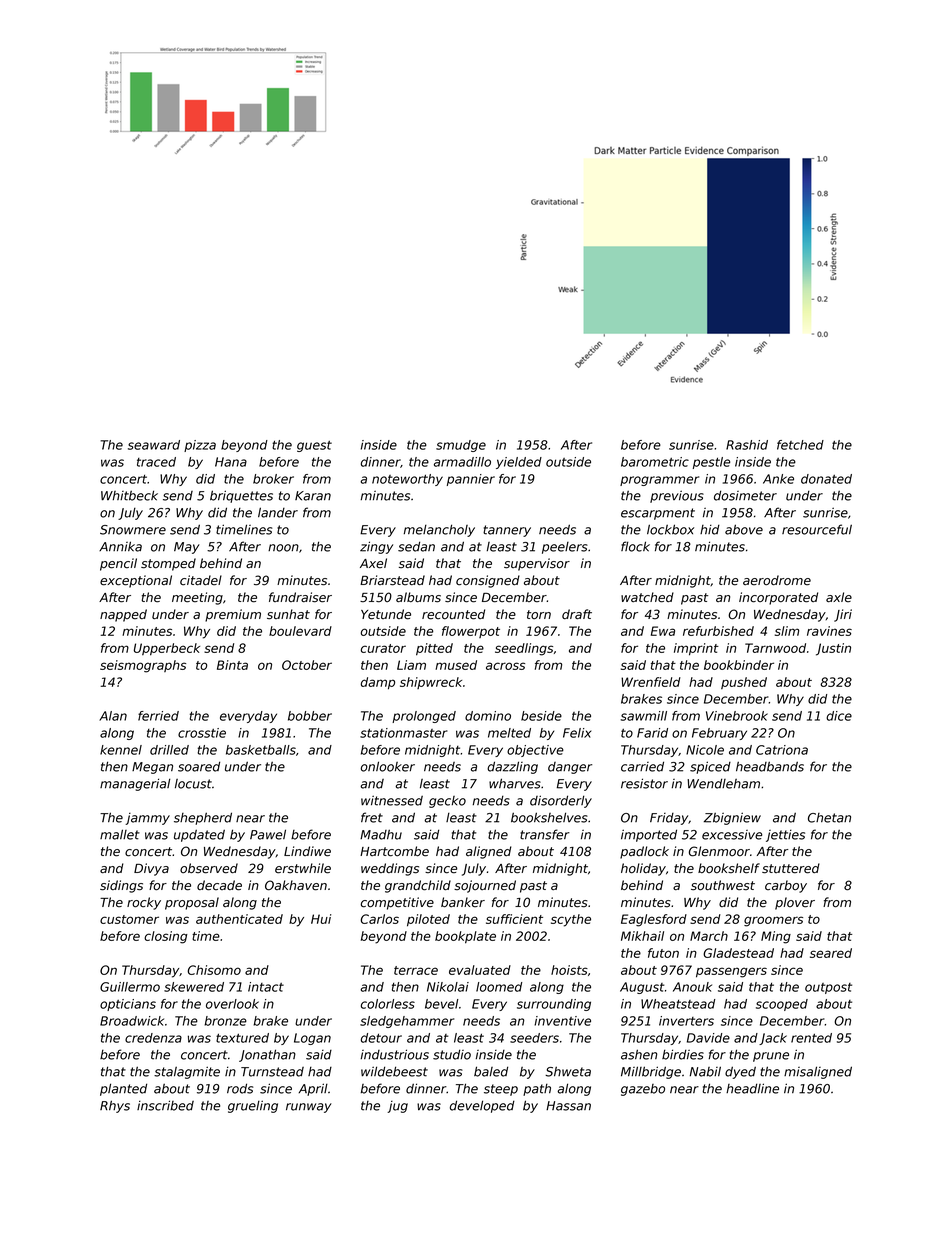 This screenshot has width=952, height=1233. I want to click on seared, so click(831, 953).
